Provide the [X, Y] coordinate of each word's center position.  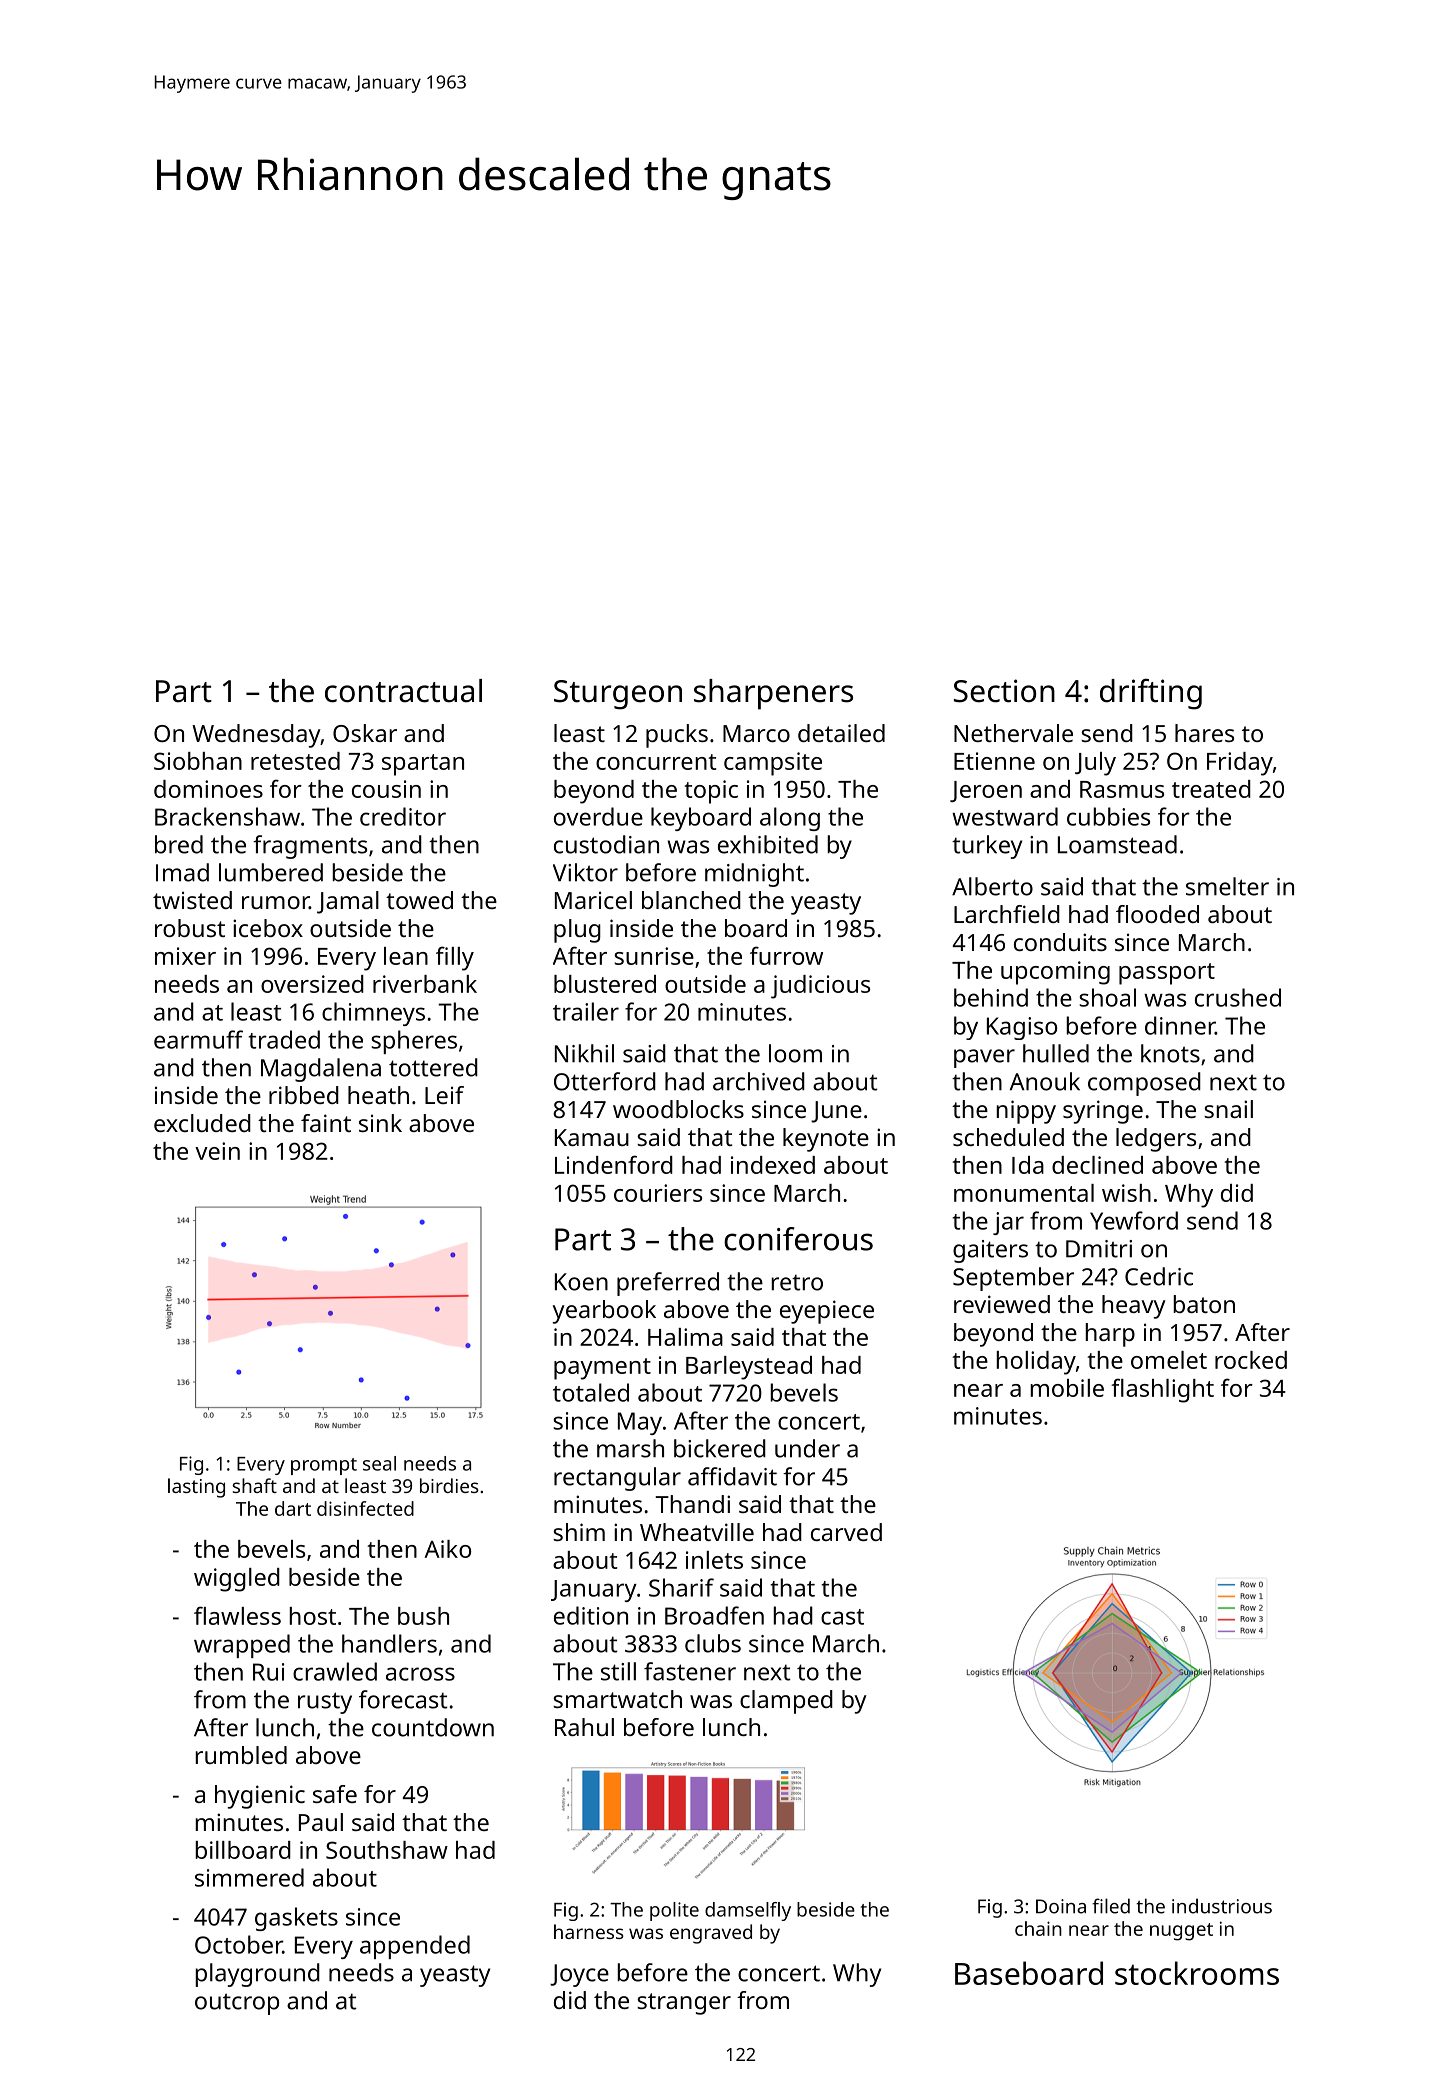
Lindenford [614, 1164]
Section [1004, 691]
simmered [249, 1877]
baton [1204, 1304]
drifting [1151, 694]
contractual [403, 691]
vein [217, 1151]
